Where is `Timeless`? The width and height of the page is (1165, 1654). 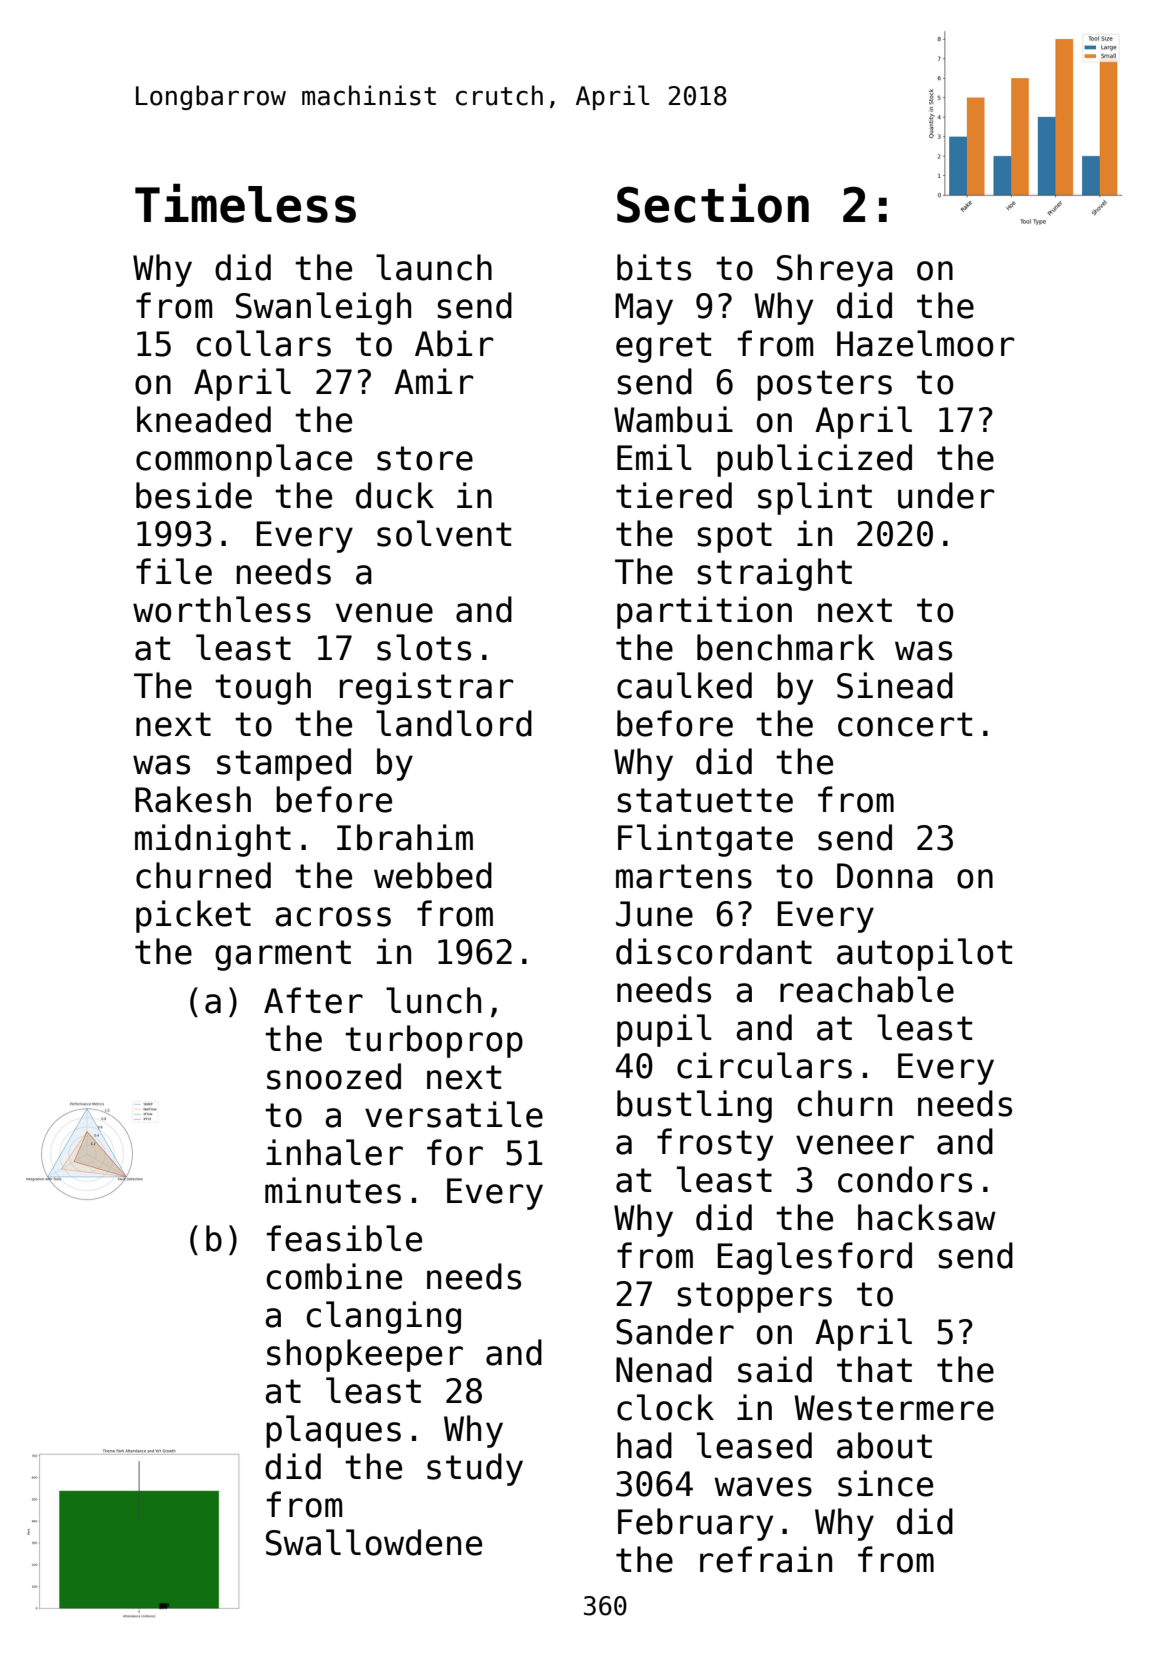 Timeless is located at coordinates (245, 203).
